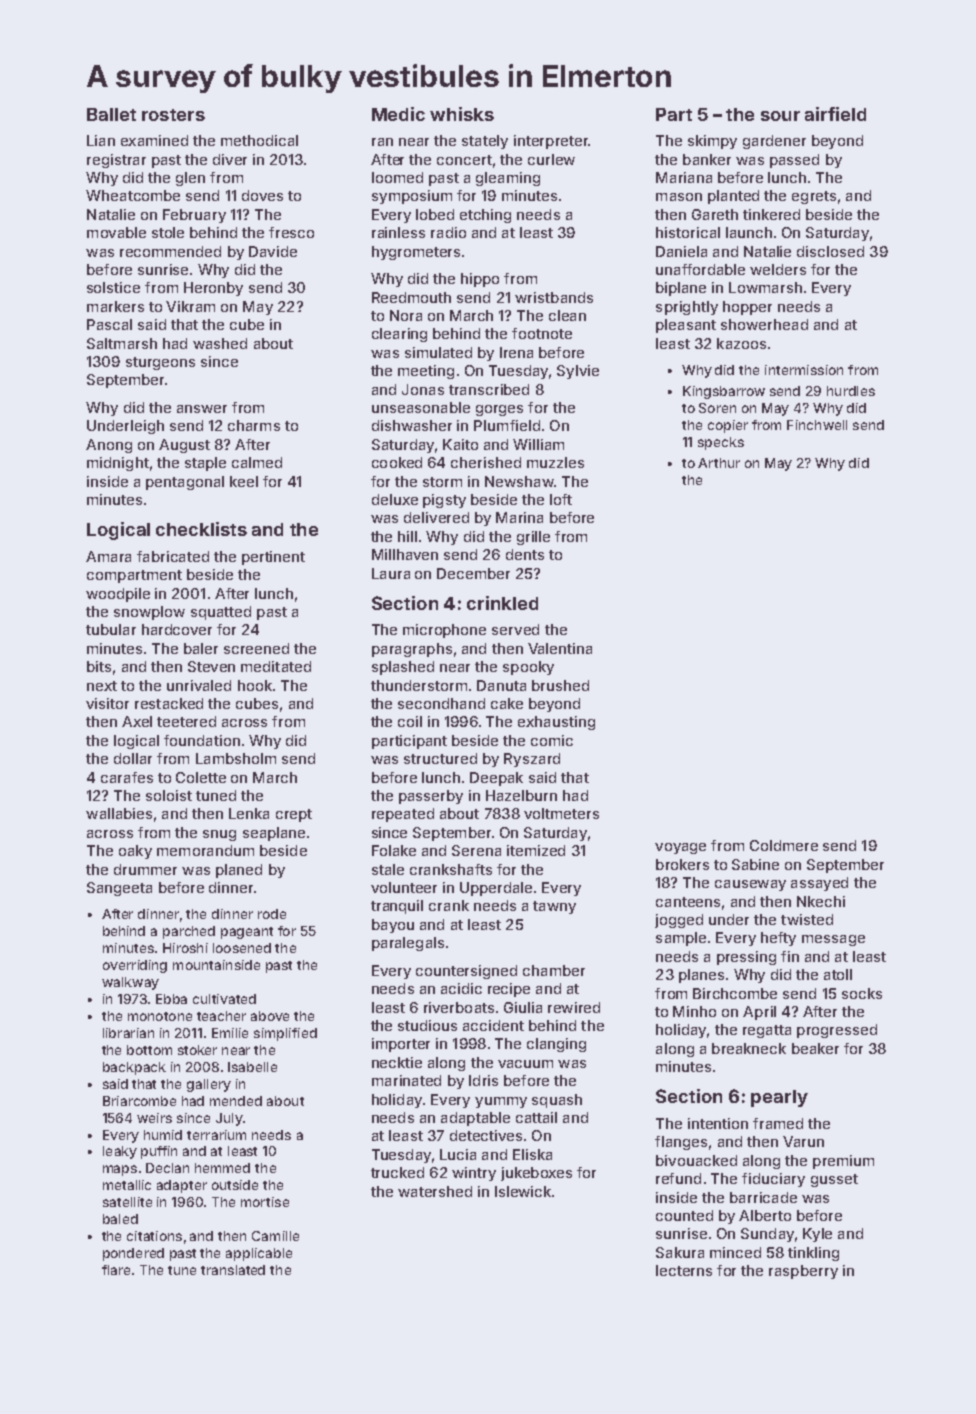 The height and width of the page is (1414, 976). Describe the element at coordinates (403, 815) in the page. I see `repeated` at that location.
